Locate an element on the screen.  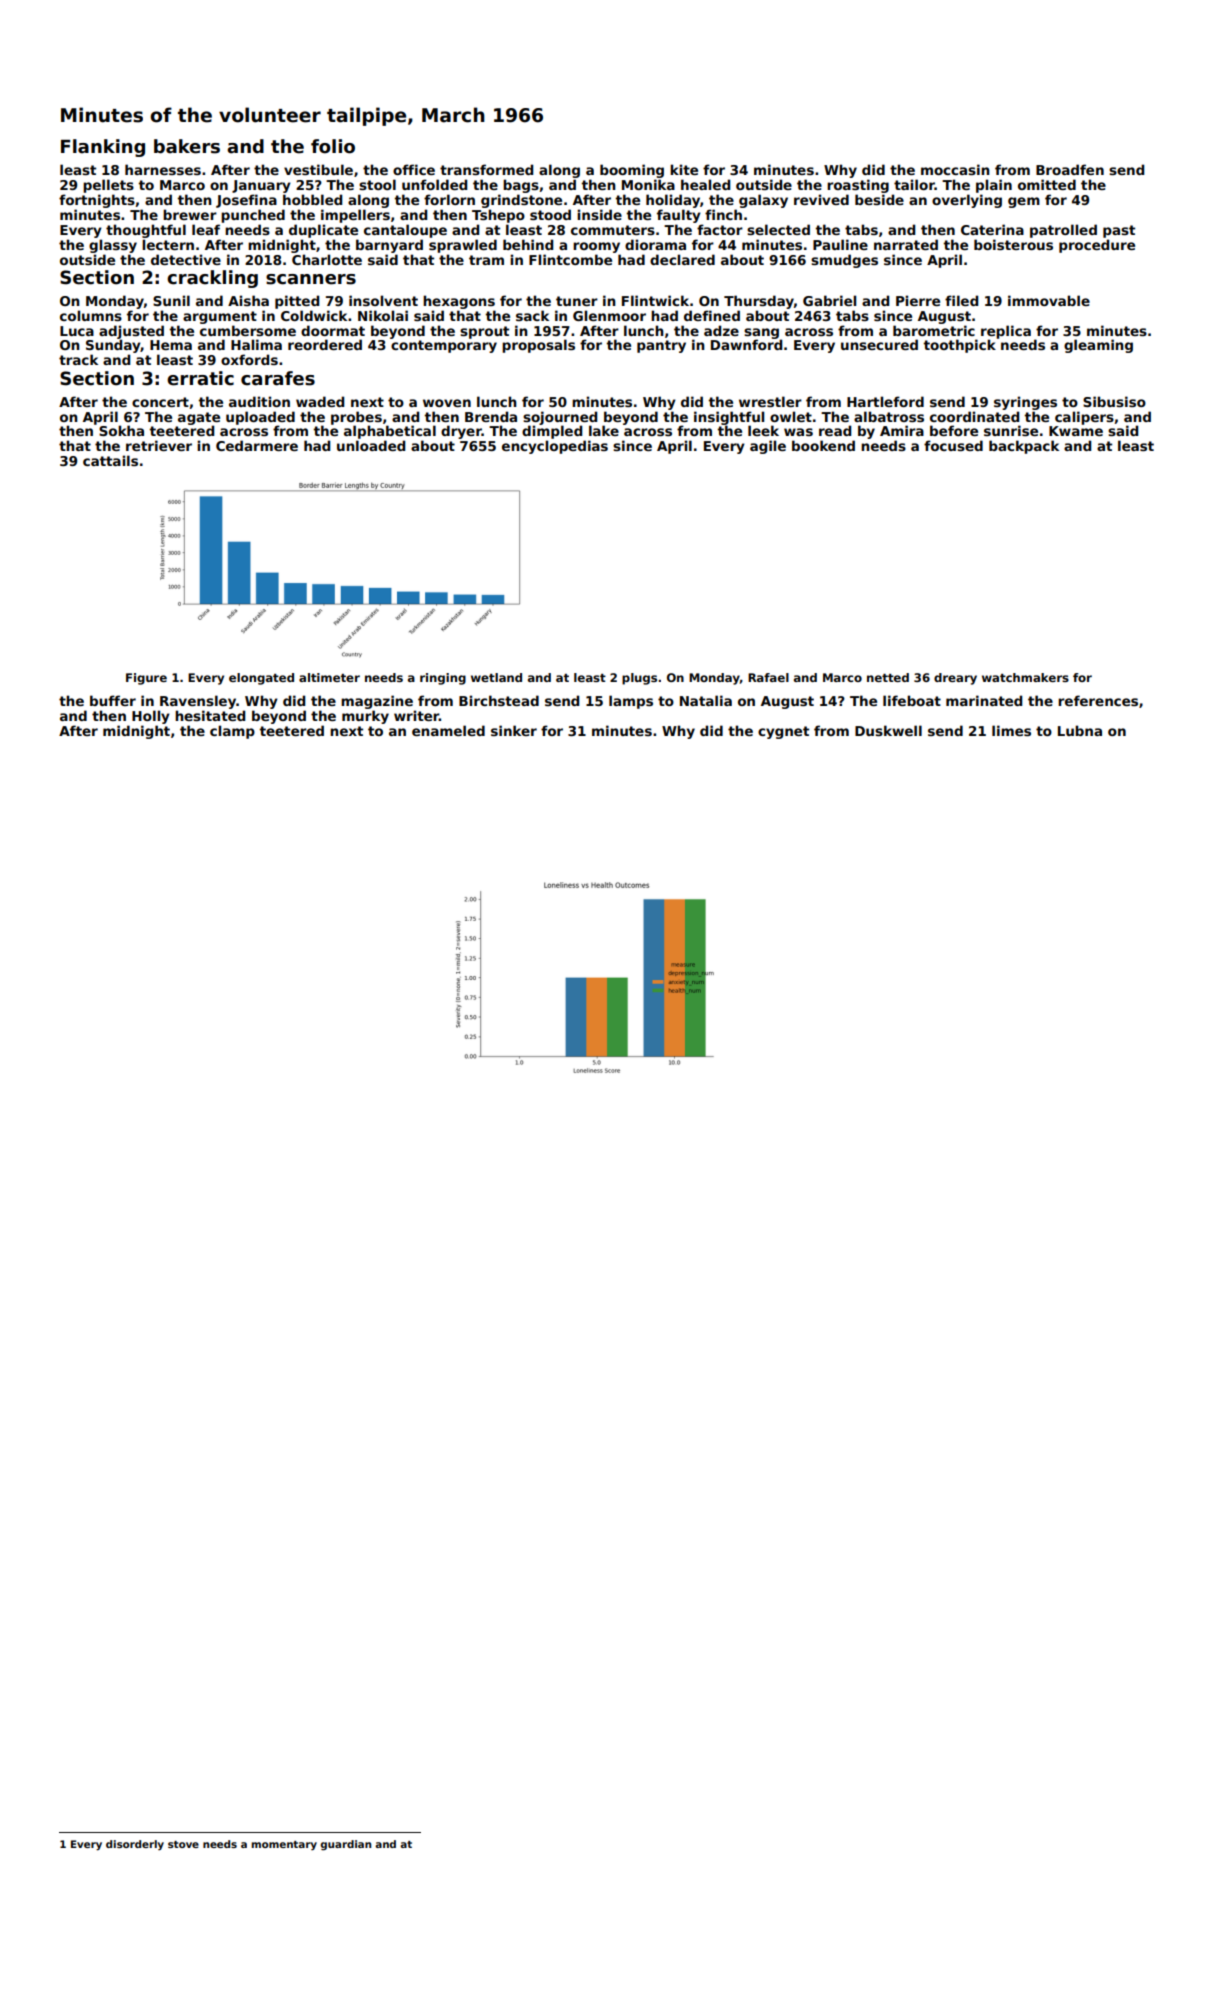
Duskwell is located at coordinates (888, 730).
